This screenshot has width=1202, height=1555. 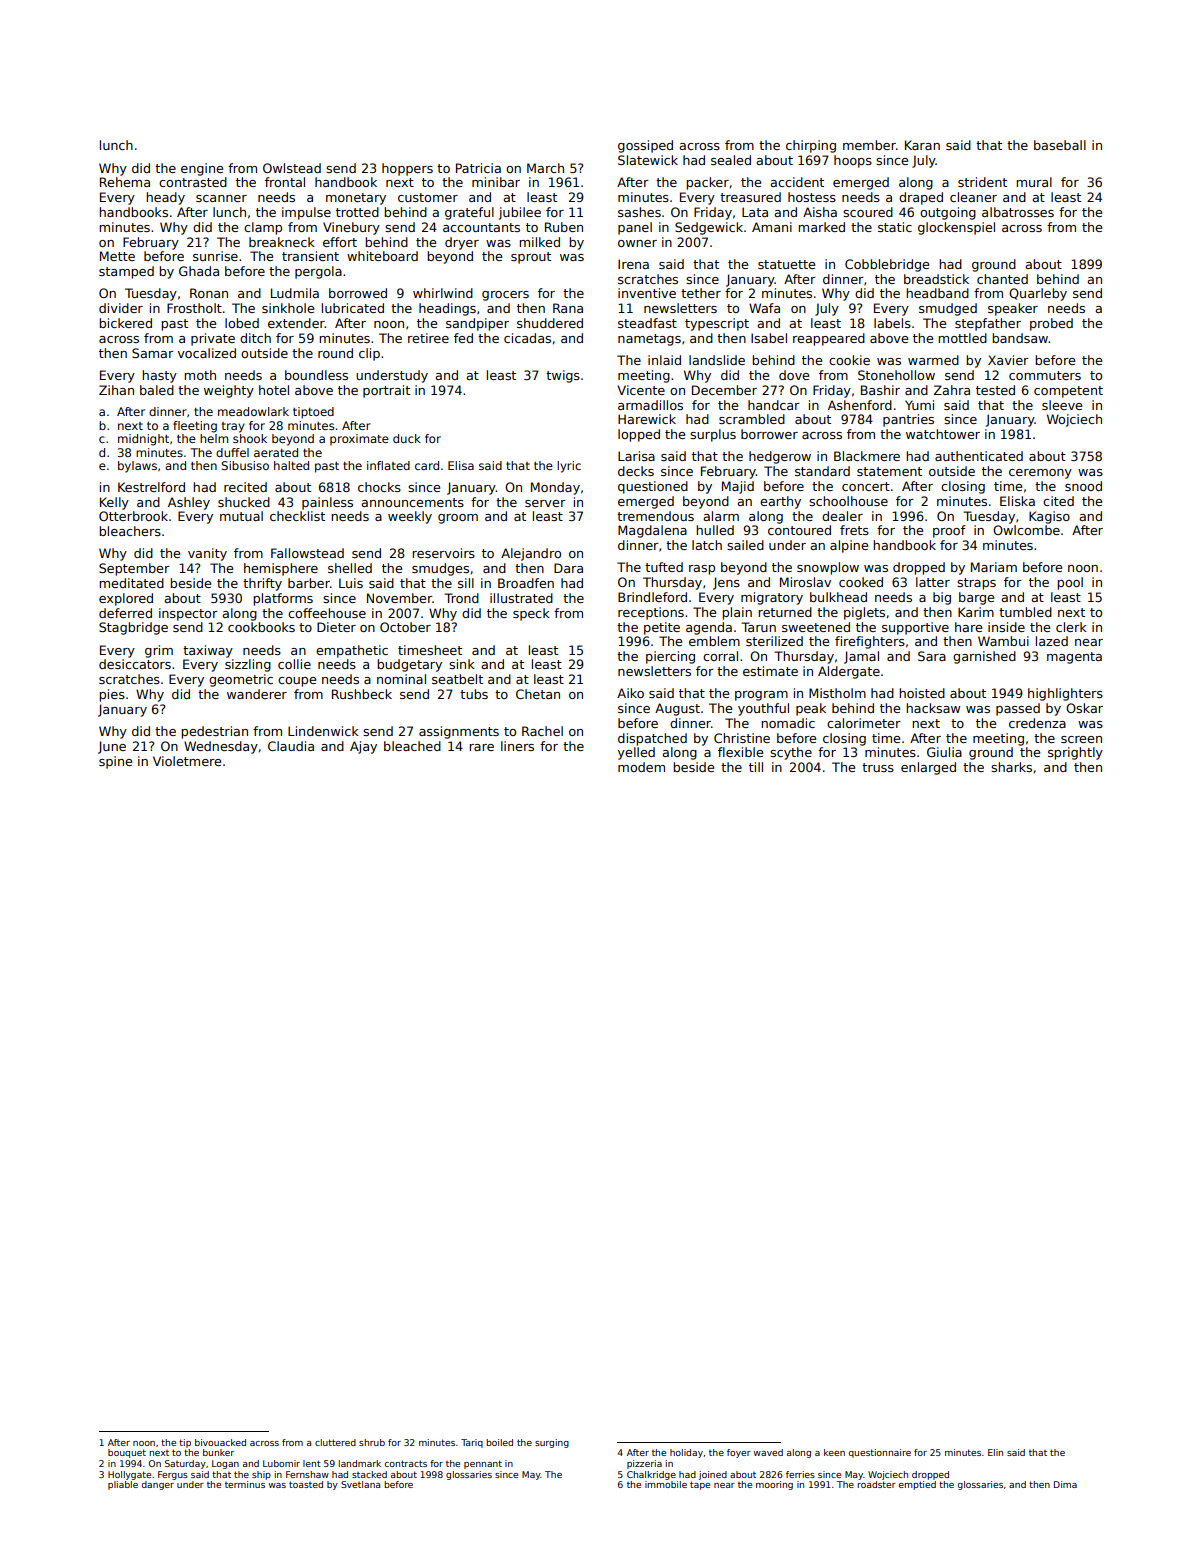 I want to click on hedgerow, so click(x=780, y=457).
